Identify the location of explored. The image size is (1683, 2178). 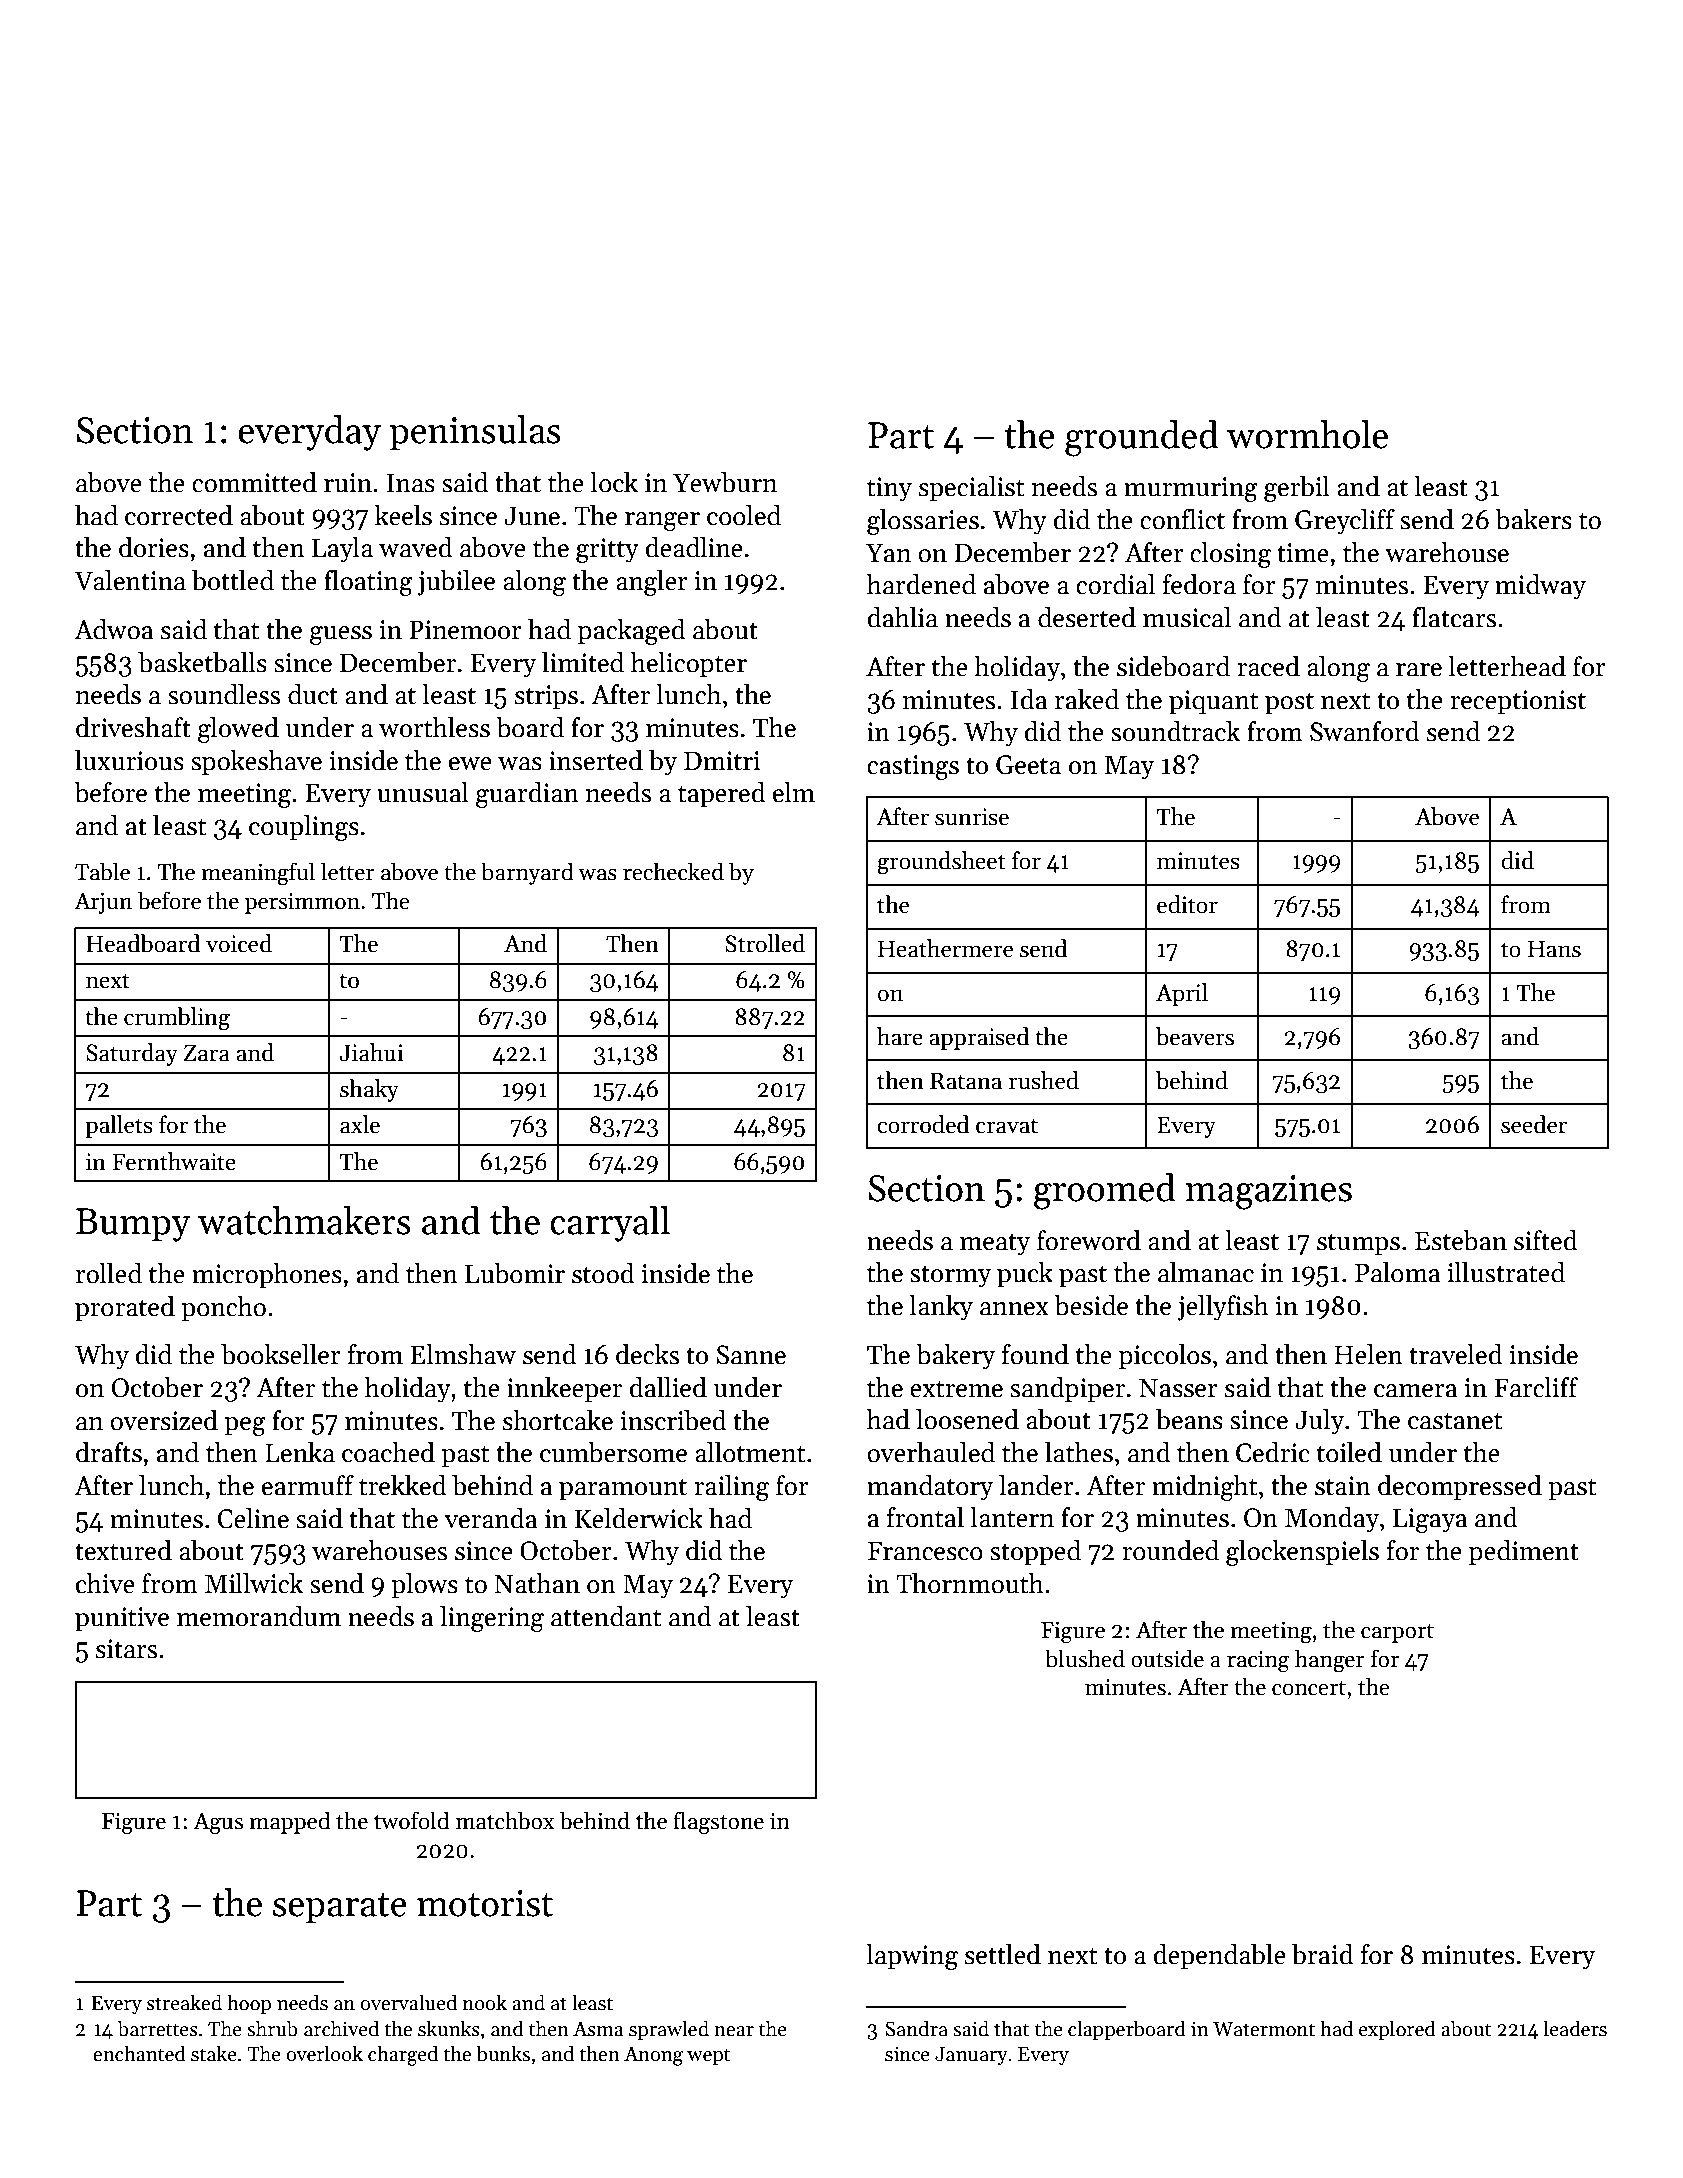
(1397, 2030).
